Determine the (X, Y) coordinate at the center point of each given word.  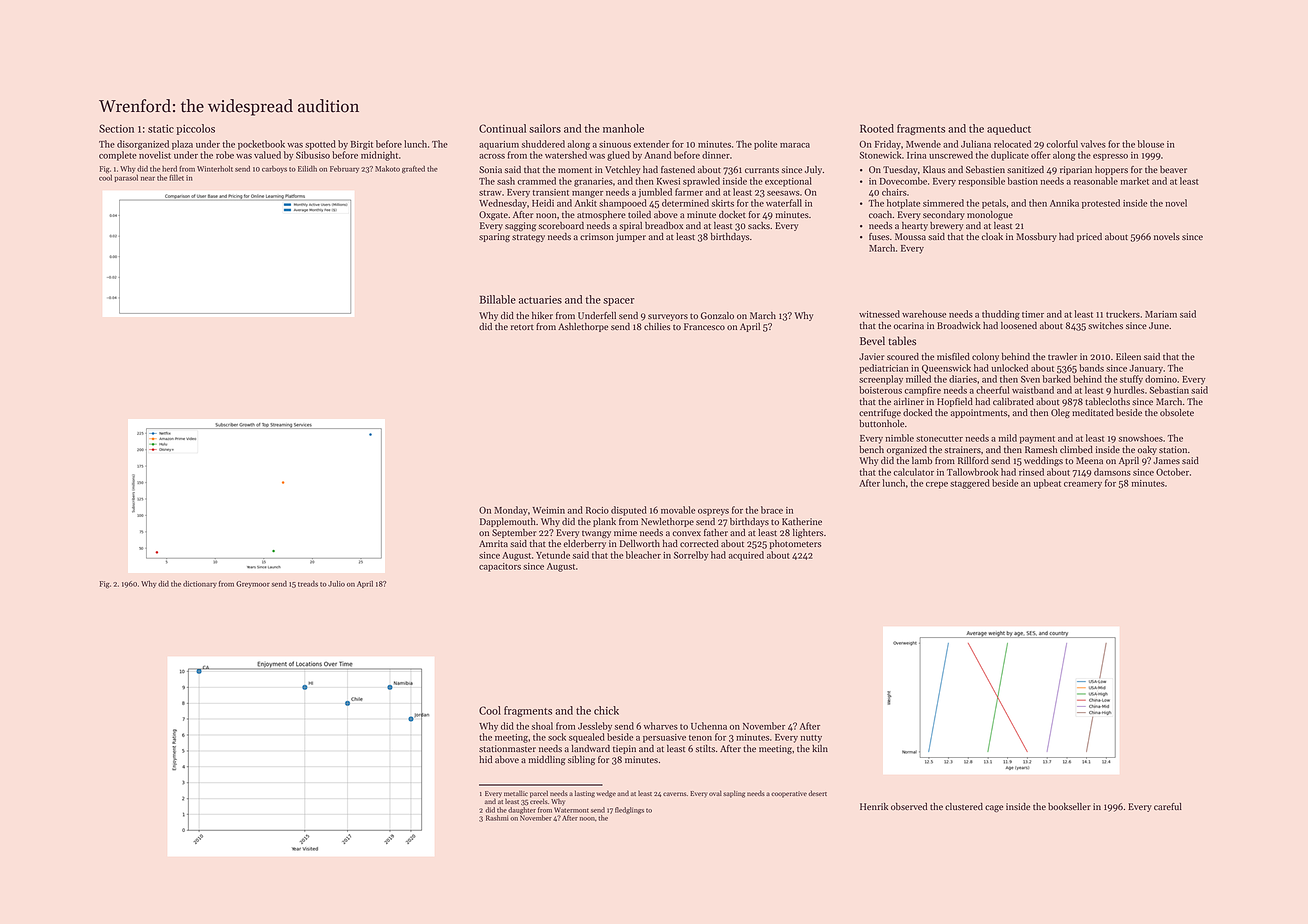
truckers (1123, 314)
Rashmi (497, 818)
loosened (1019, 325)
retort (522, 327)
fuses (879, 236)
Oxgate (493, 215)
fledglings (629, 810)
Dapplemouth (508, 522)
